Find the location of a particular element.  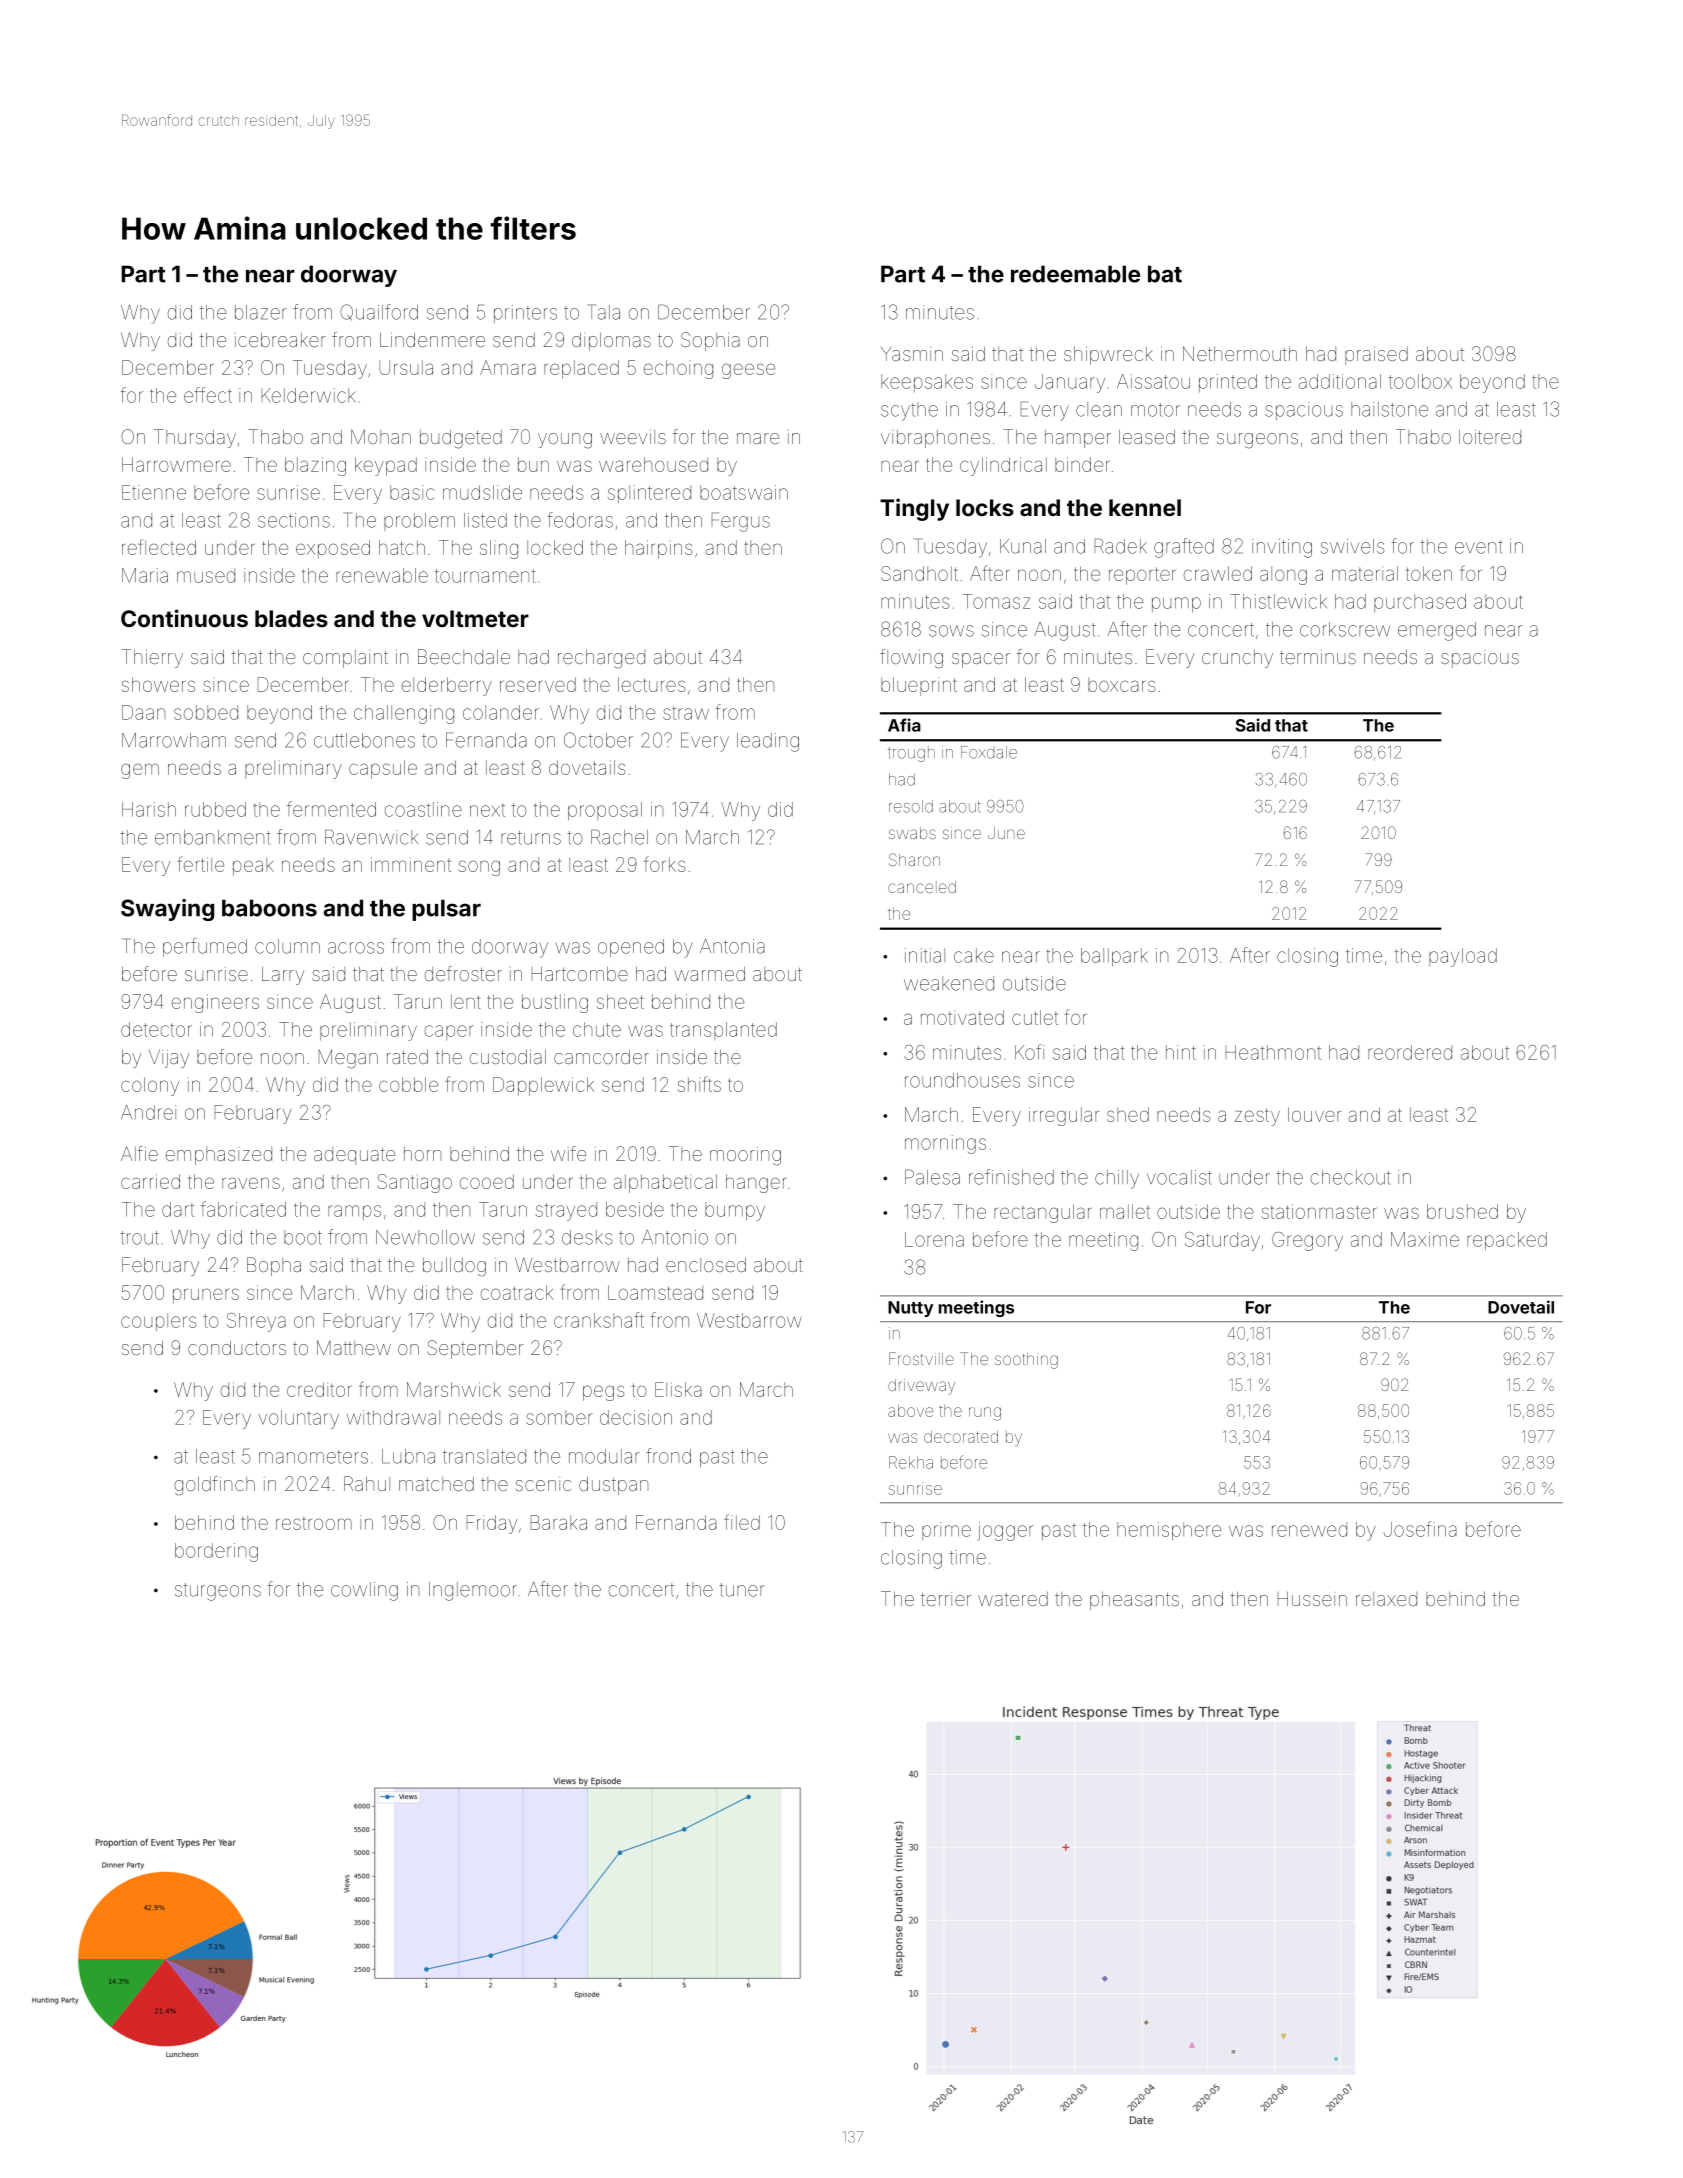

desks is located at coordinates (587, 1237).
